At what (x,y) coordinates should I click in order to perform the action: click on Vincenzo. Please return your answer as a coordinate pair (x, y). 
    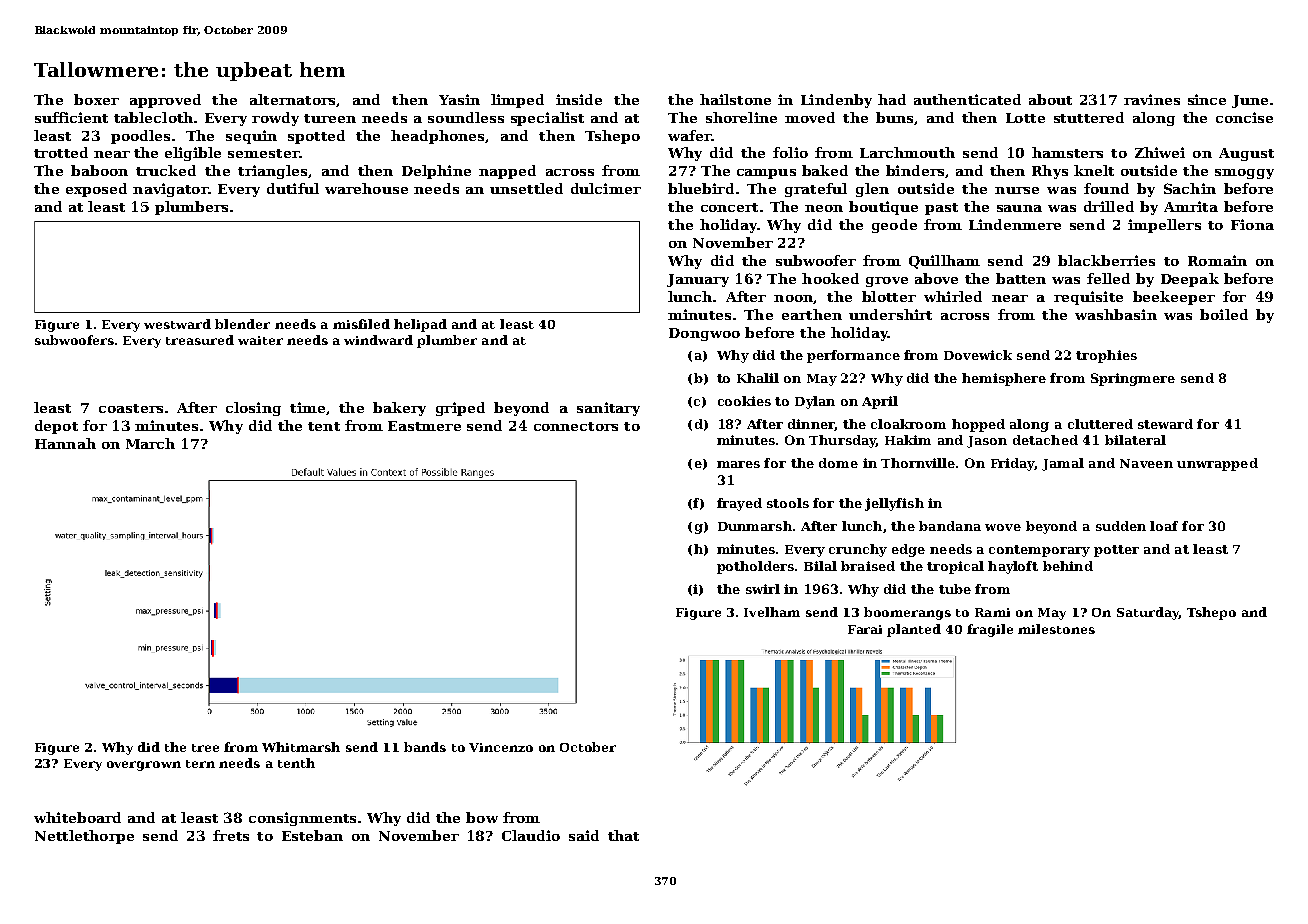
    Looking at the image, I should click on (501, 747).
